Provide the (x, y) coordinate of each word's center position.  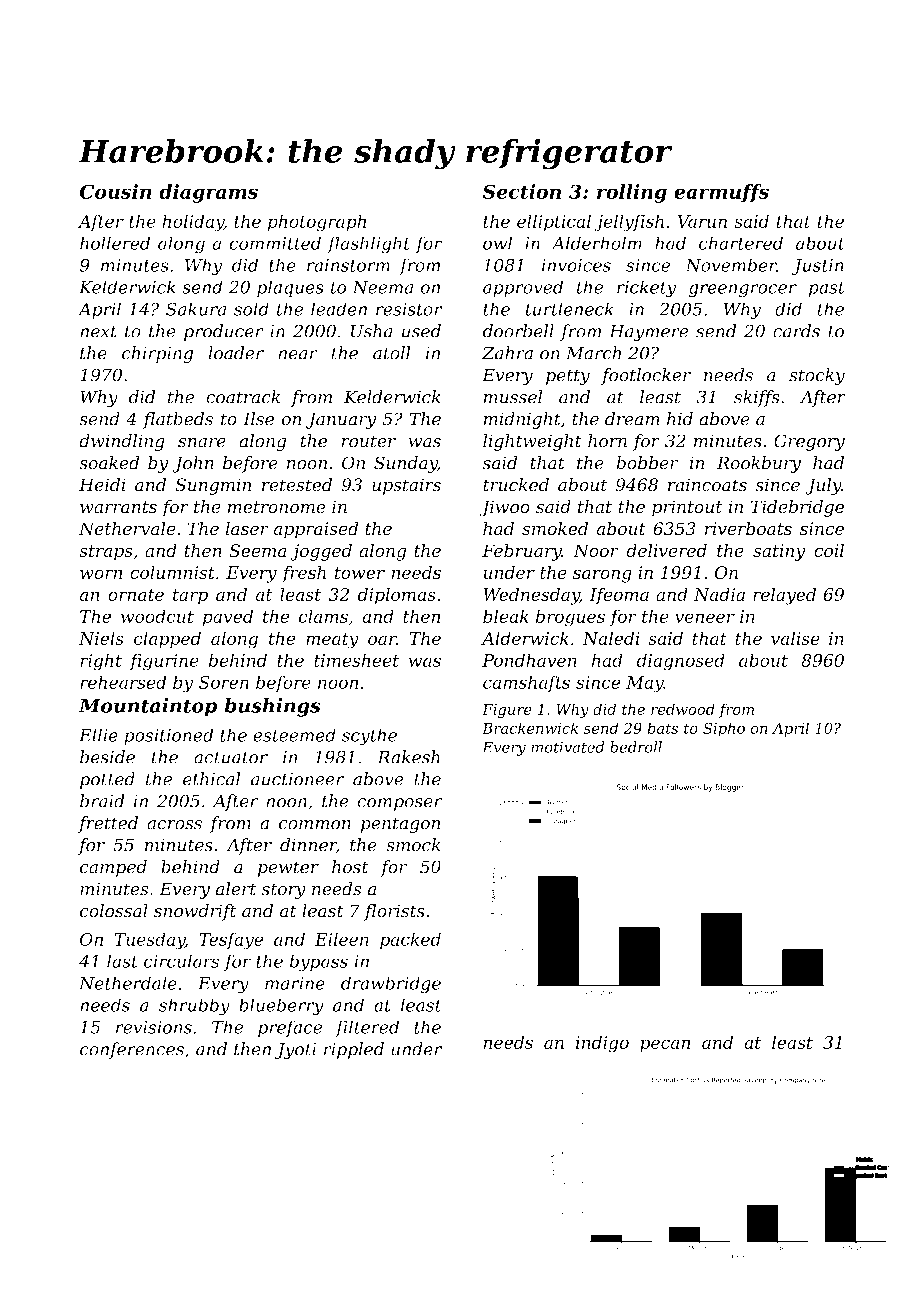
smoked (555, 529)
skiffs (757, 398)
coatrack (243, 397)
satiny (779, 552)
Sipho (724, 729)
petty (568, 377)
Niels (101, 638)
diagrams (208, 193)
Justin (818, 267)
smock (413, 845)
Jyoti (295, 1051)
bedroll (636, 747)
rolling (632, 193)
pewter (288, 869)
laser (247, 529)
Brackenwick (530, 728)
